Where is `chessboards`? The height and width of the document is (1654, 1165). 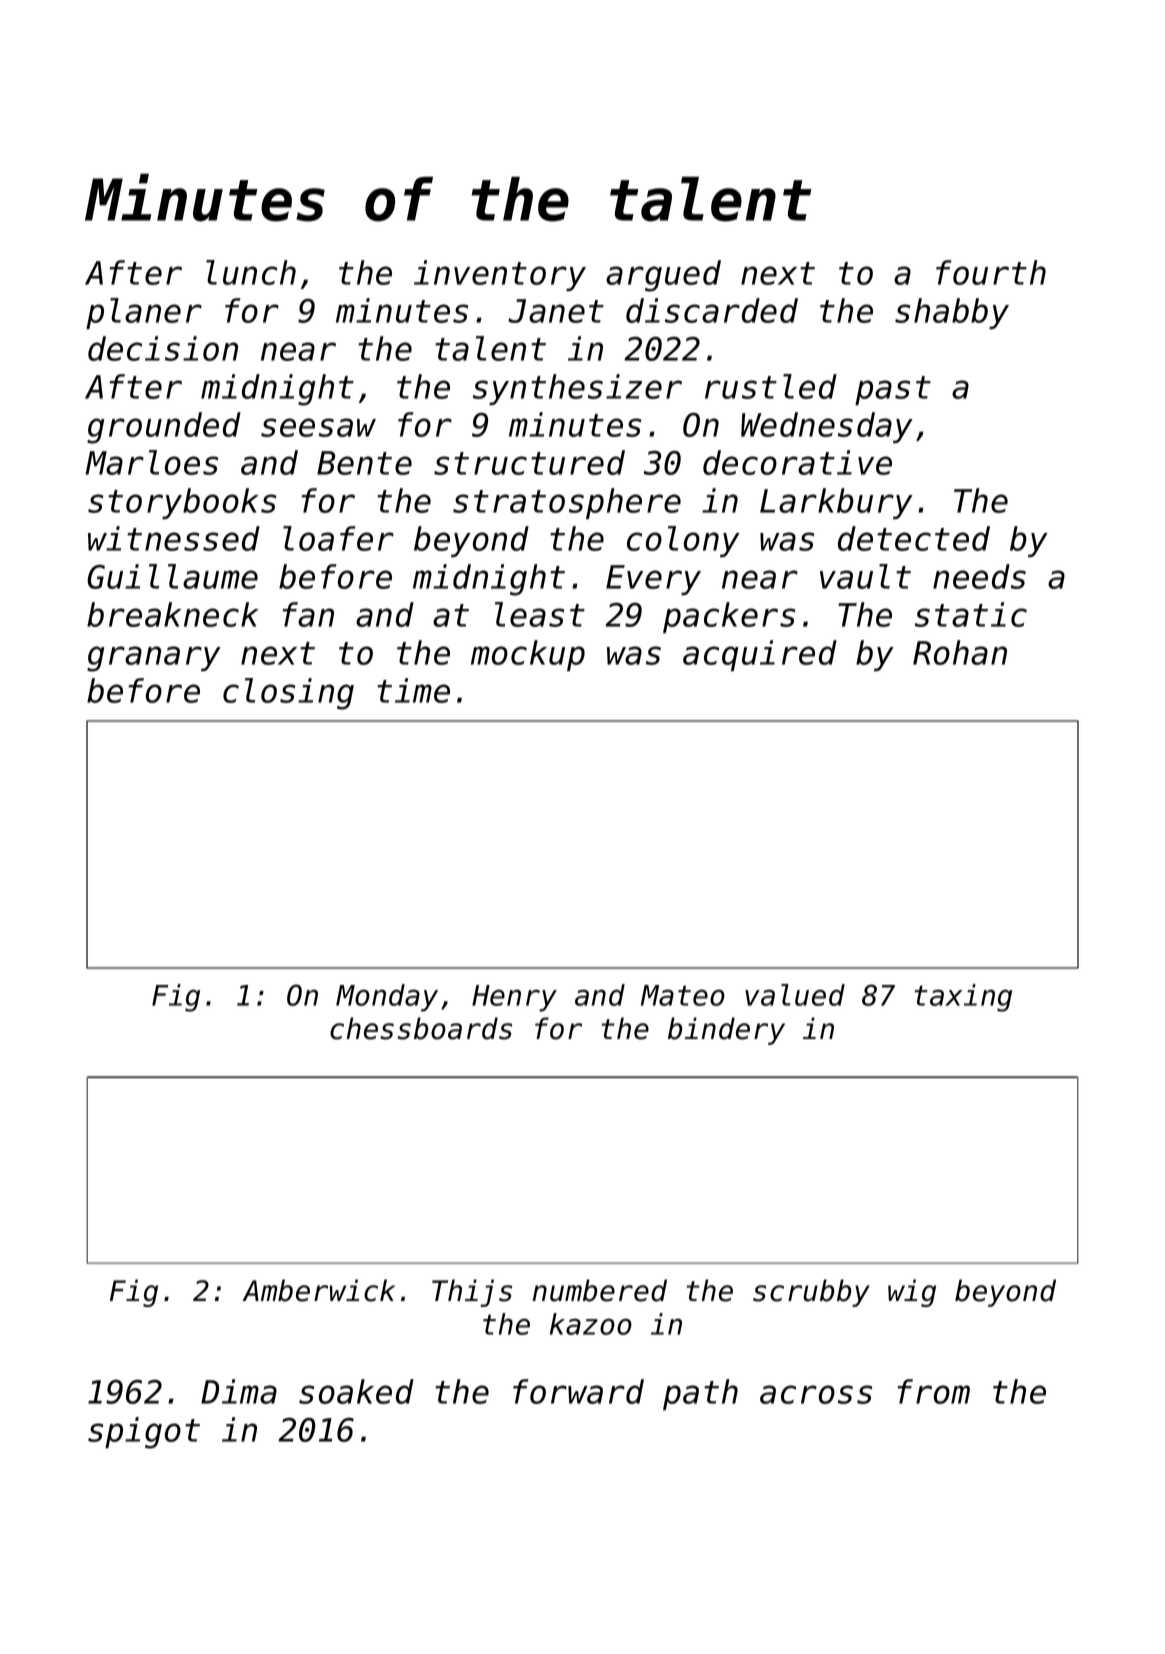
chessboards is located at coordinates (421, 1028).
